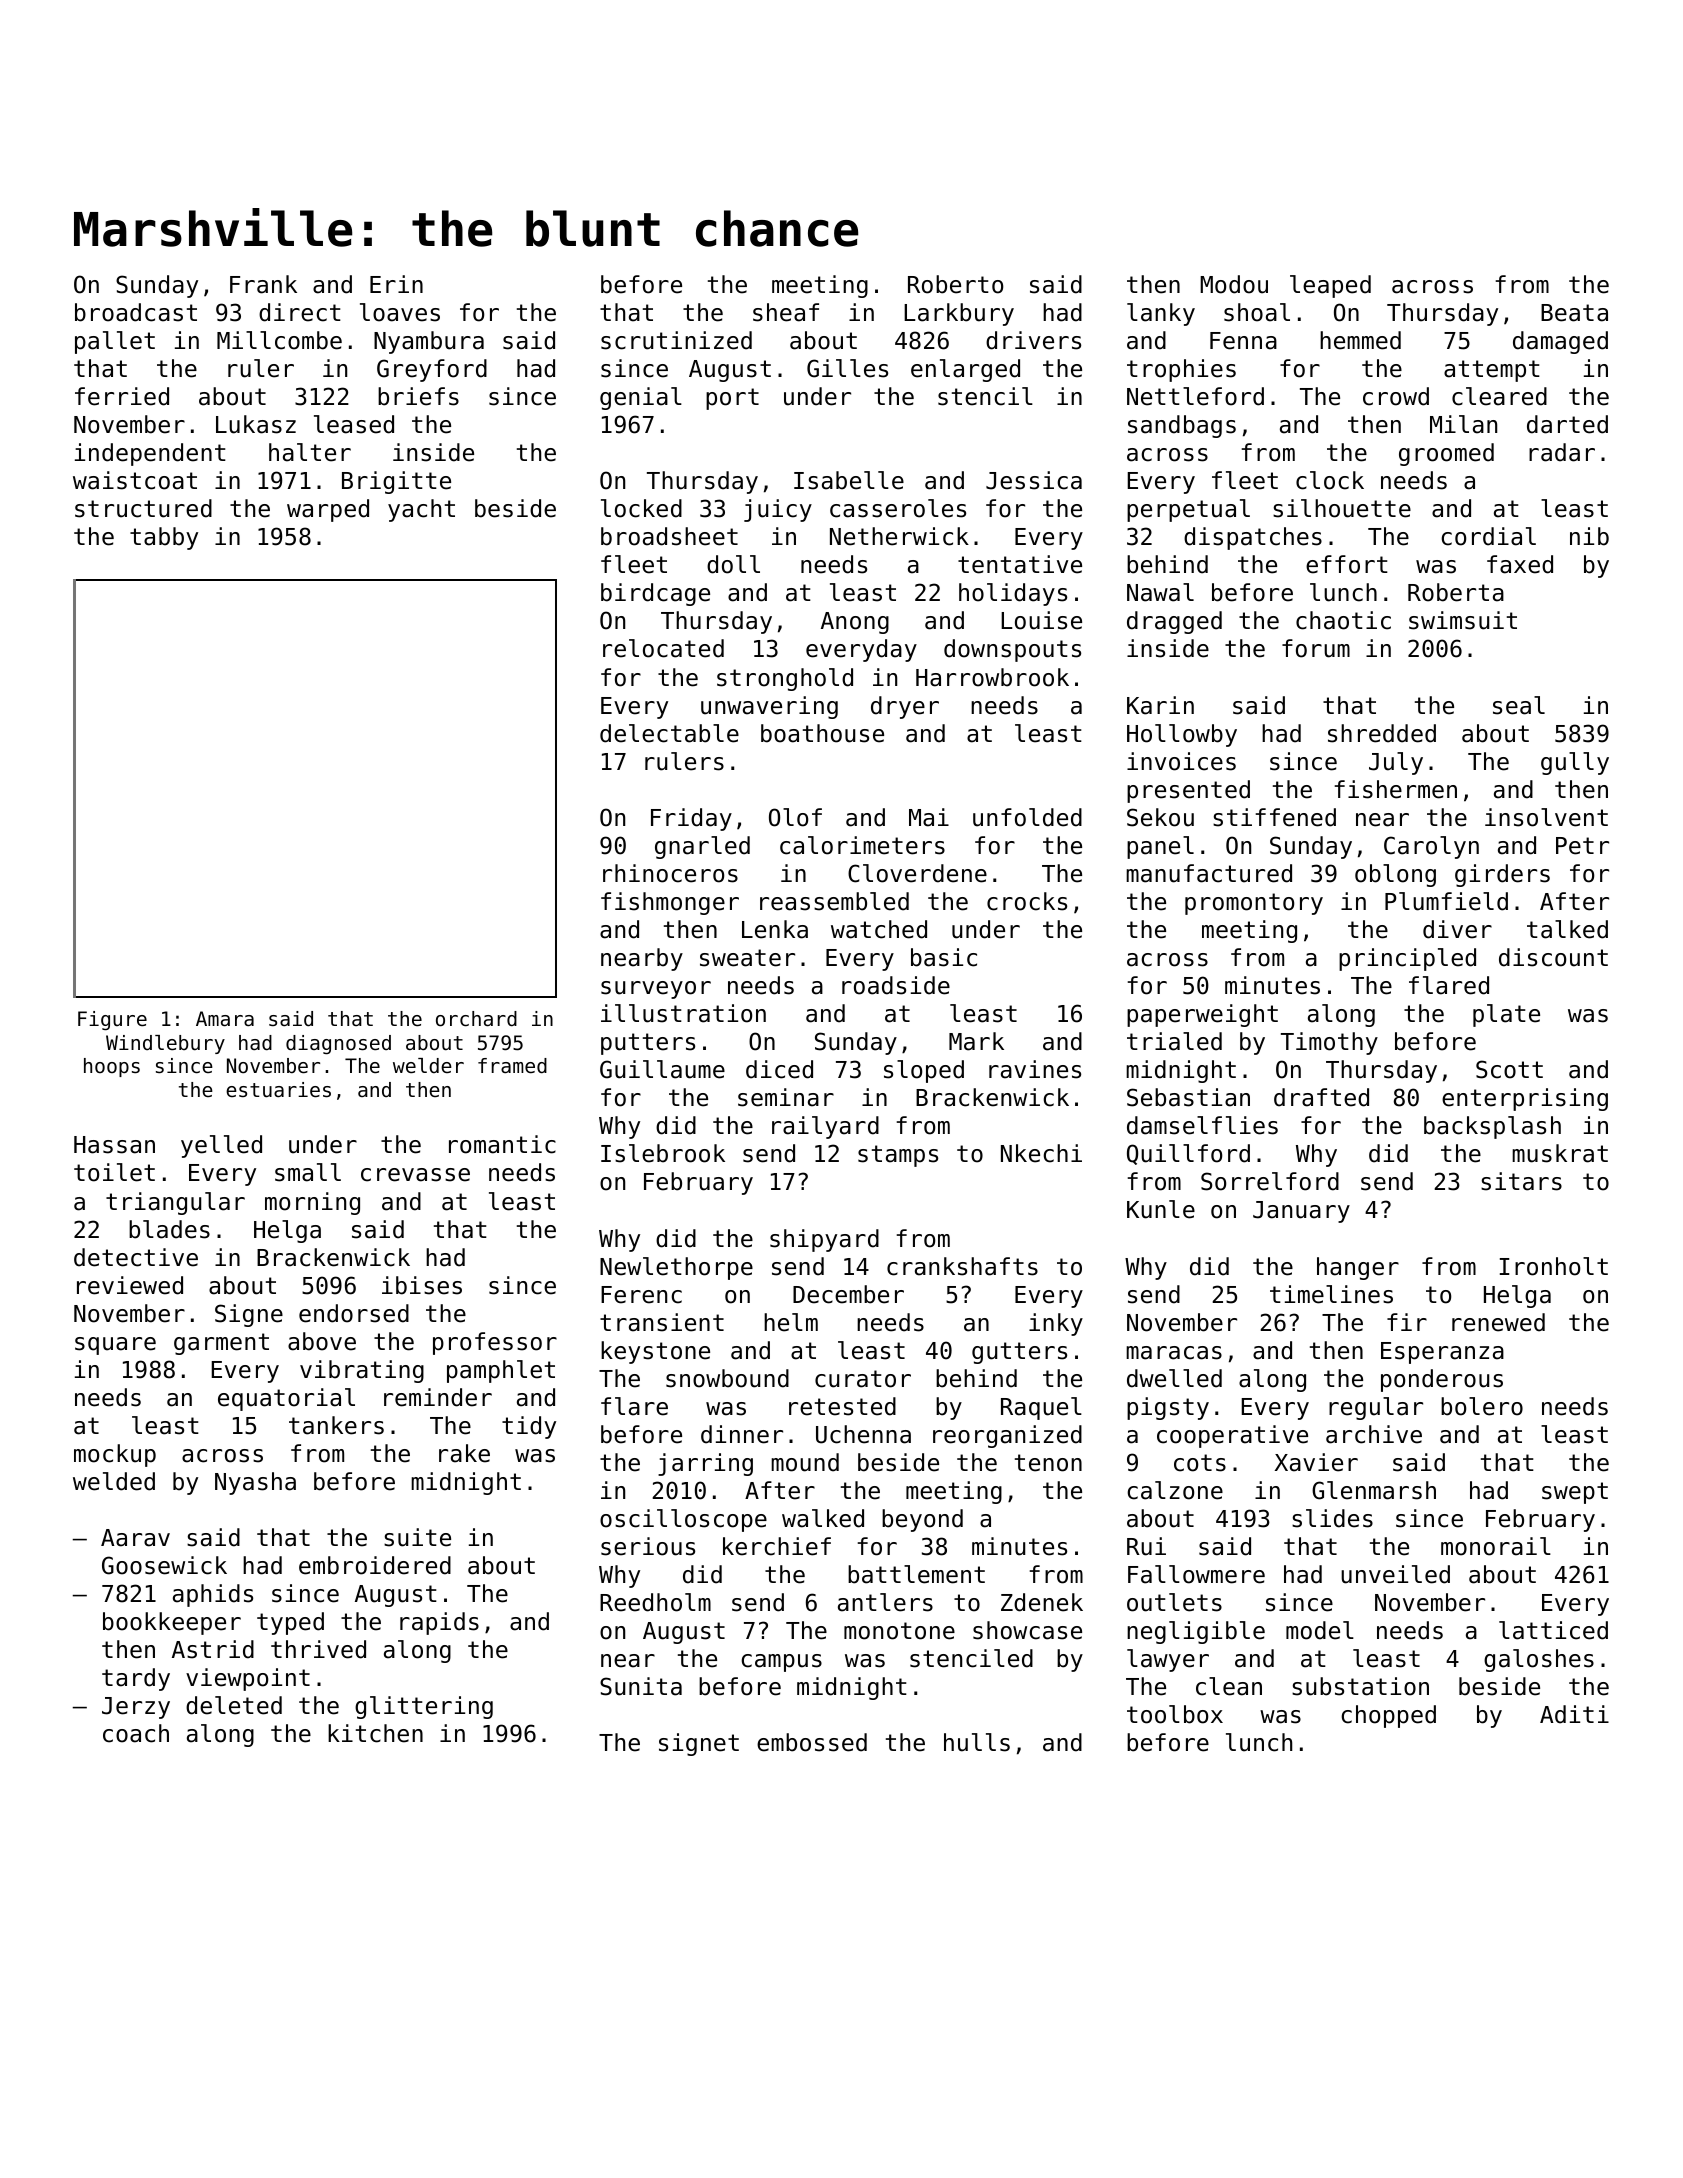 This screenshot has width=1683, height=2178. Describe the element at coordinates (464, 1453) in the screenshot. I see `rake` at that location.
